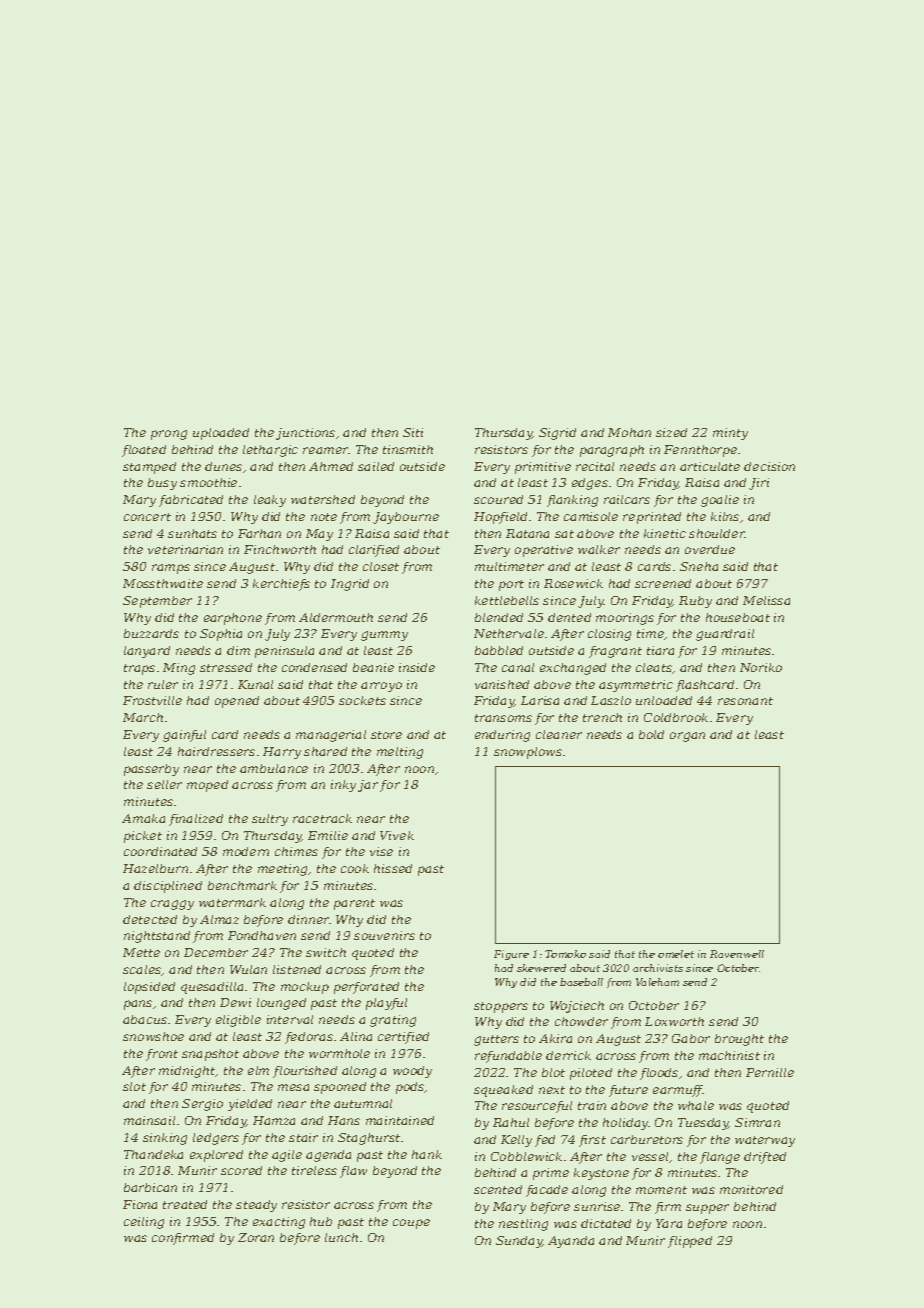  What do you see at coordinates (565, 954) in the screenshot?
I see `Tomoko` at bounding box center [565, 954].
